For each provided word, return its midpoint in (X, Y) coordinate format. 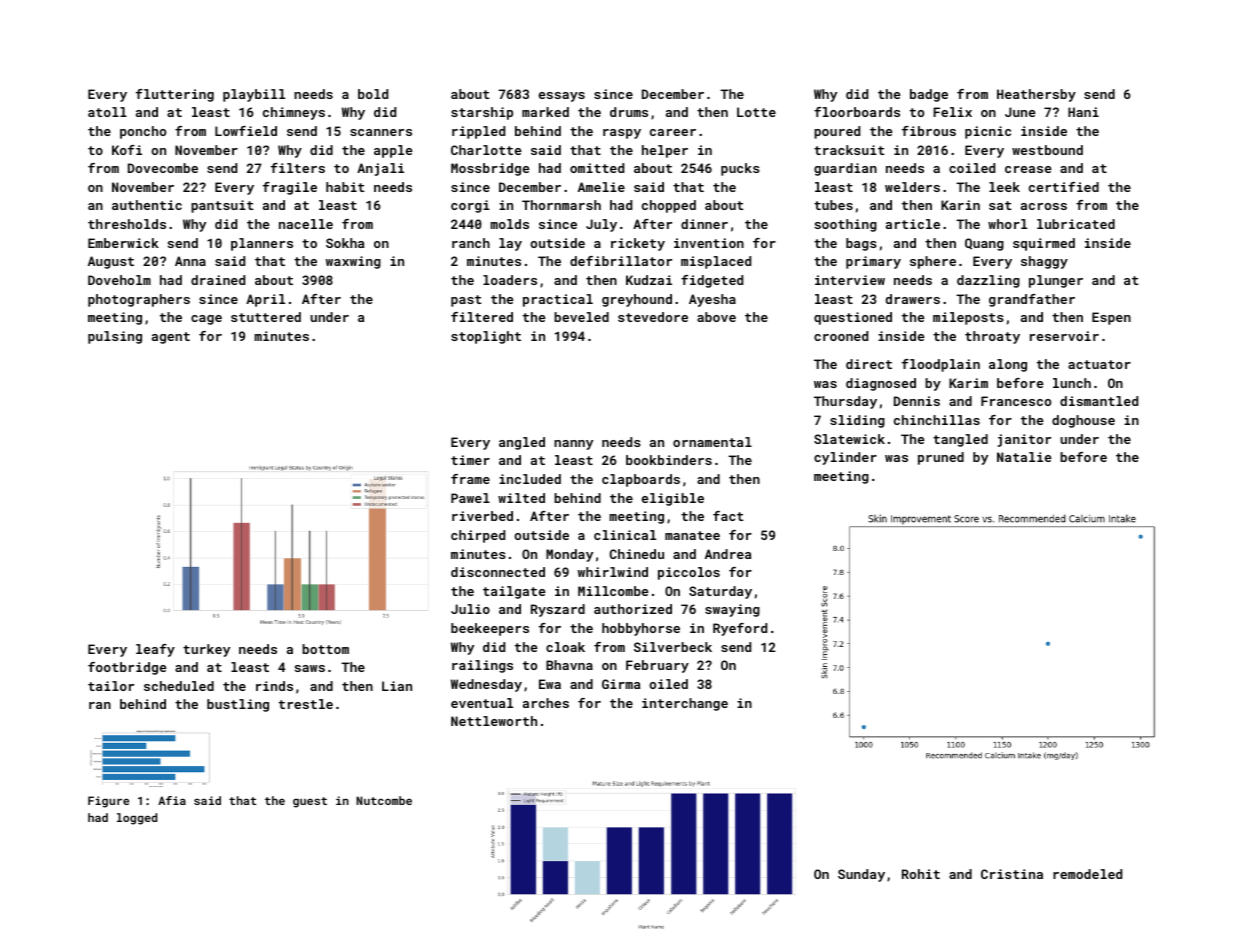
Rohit (921, 874)
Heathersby (1036, 95)
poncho (143, 132)
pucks (740, 169)
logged (137, 819)
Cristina (1012, 874)
